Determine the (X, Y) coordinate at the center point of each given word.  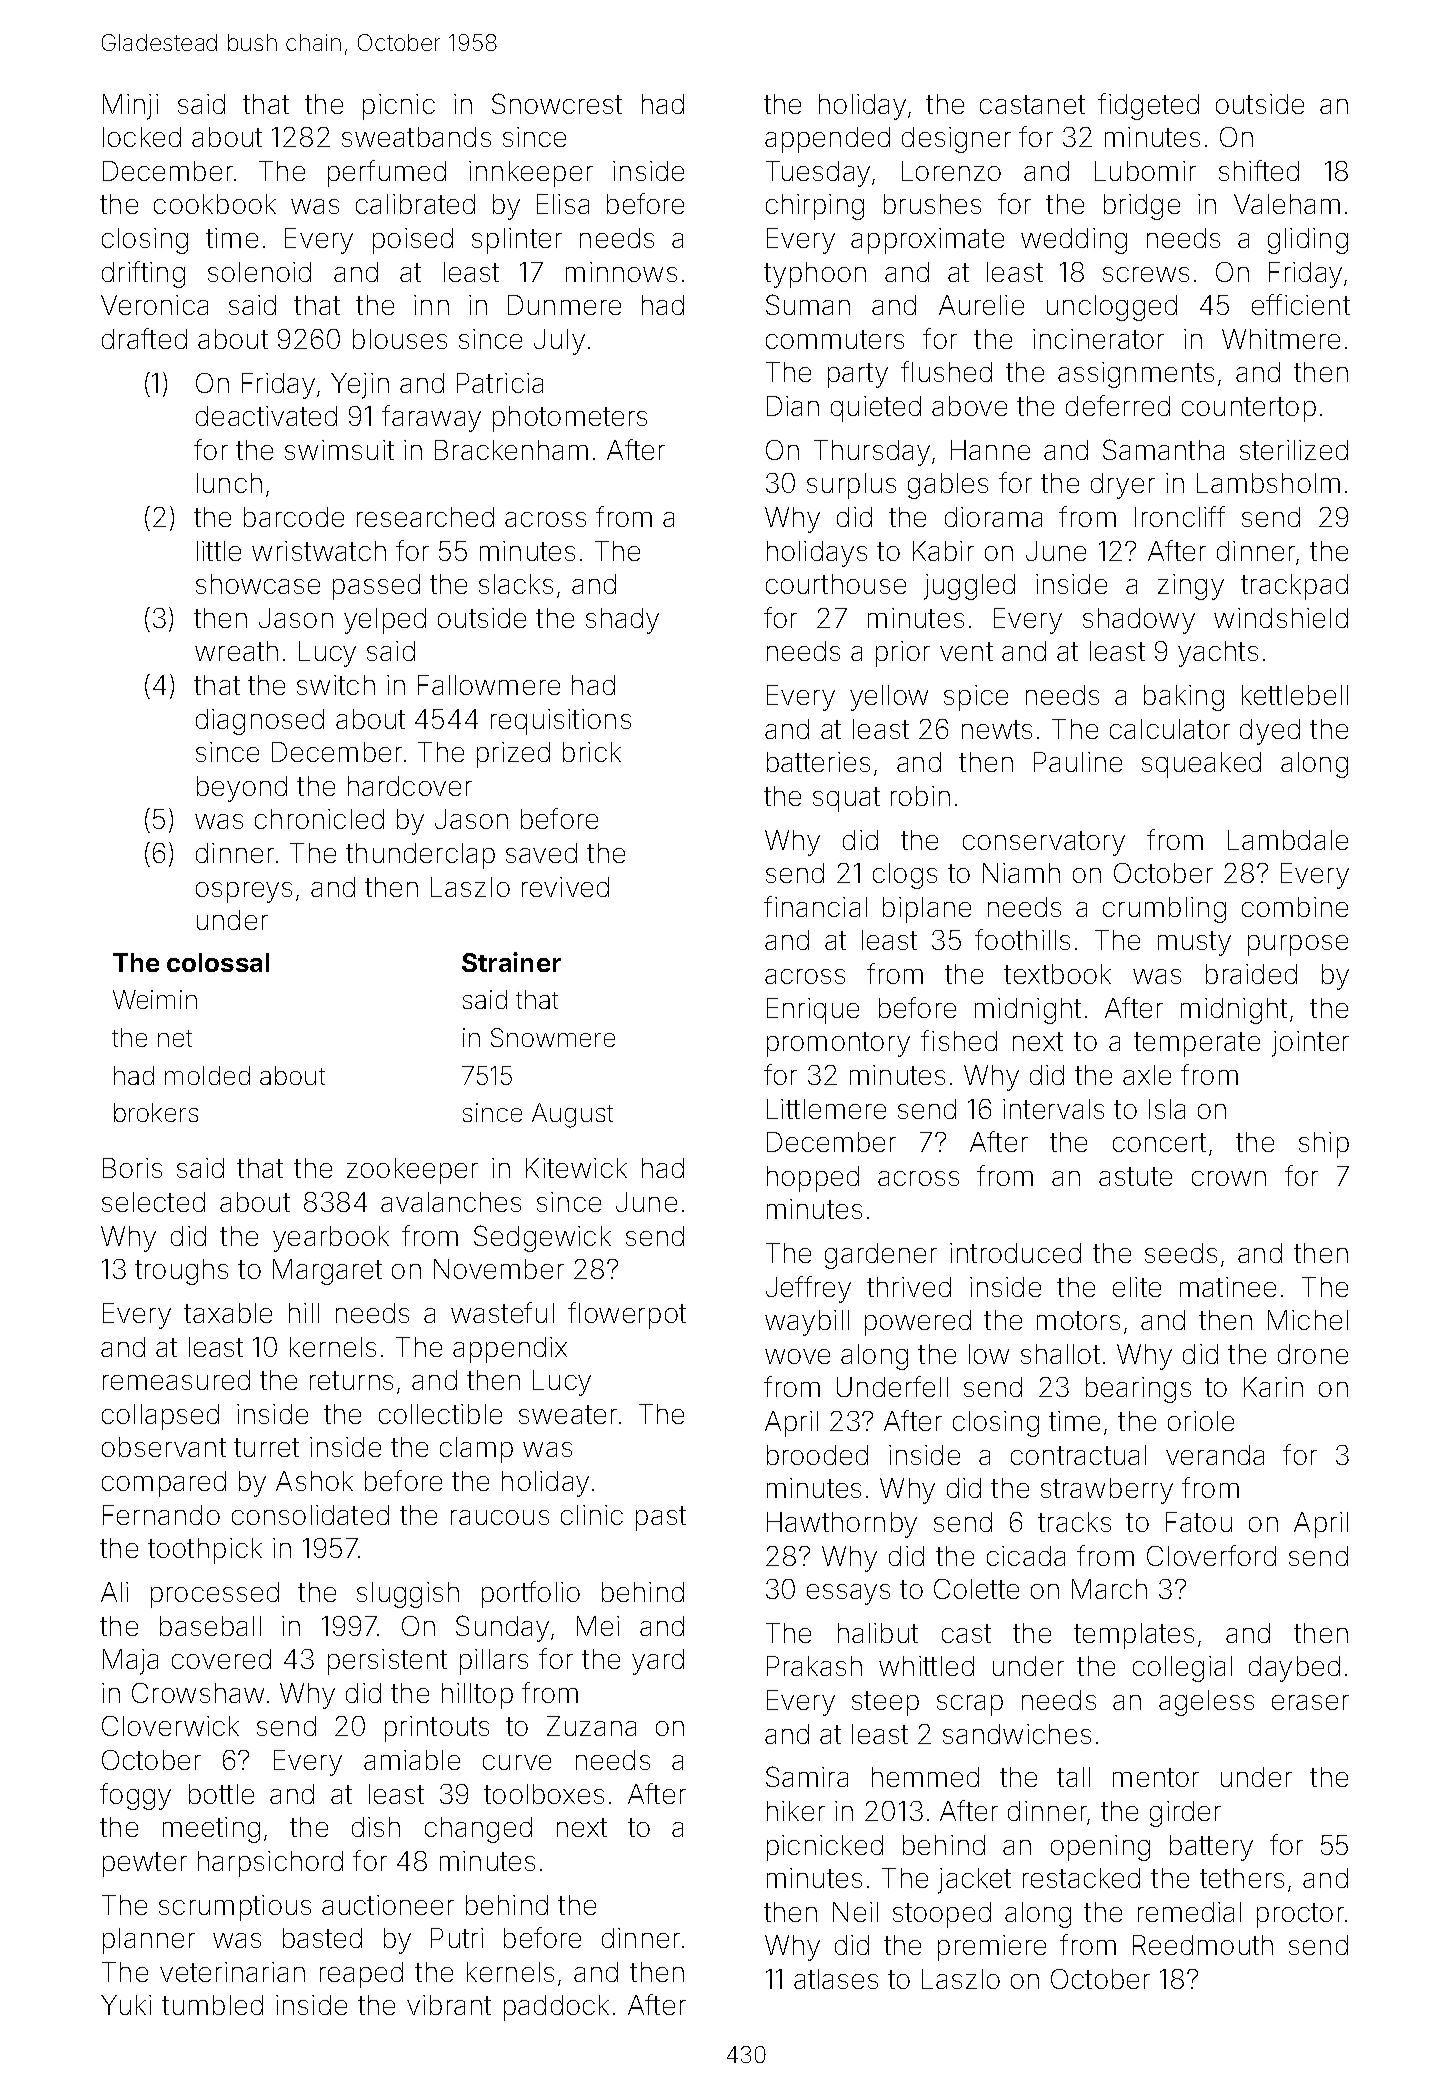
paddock (556, 2008)
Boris (132, 1168)
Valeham (1287, 204)
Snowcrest (557, 103)
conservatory (1044, 843)
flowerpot (627, 1315)
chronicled (319, 819)
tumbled (212, 2005)
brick (592, 752)
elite (1137, 1287)
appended (827, 140)
